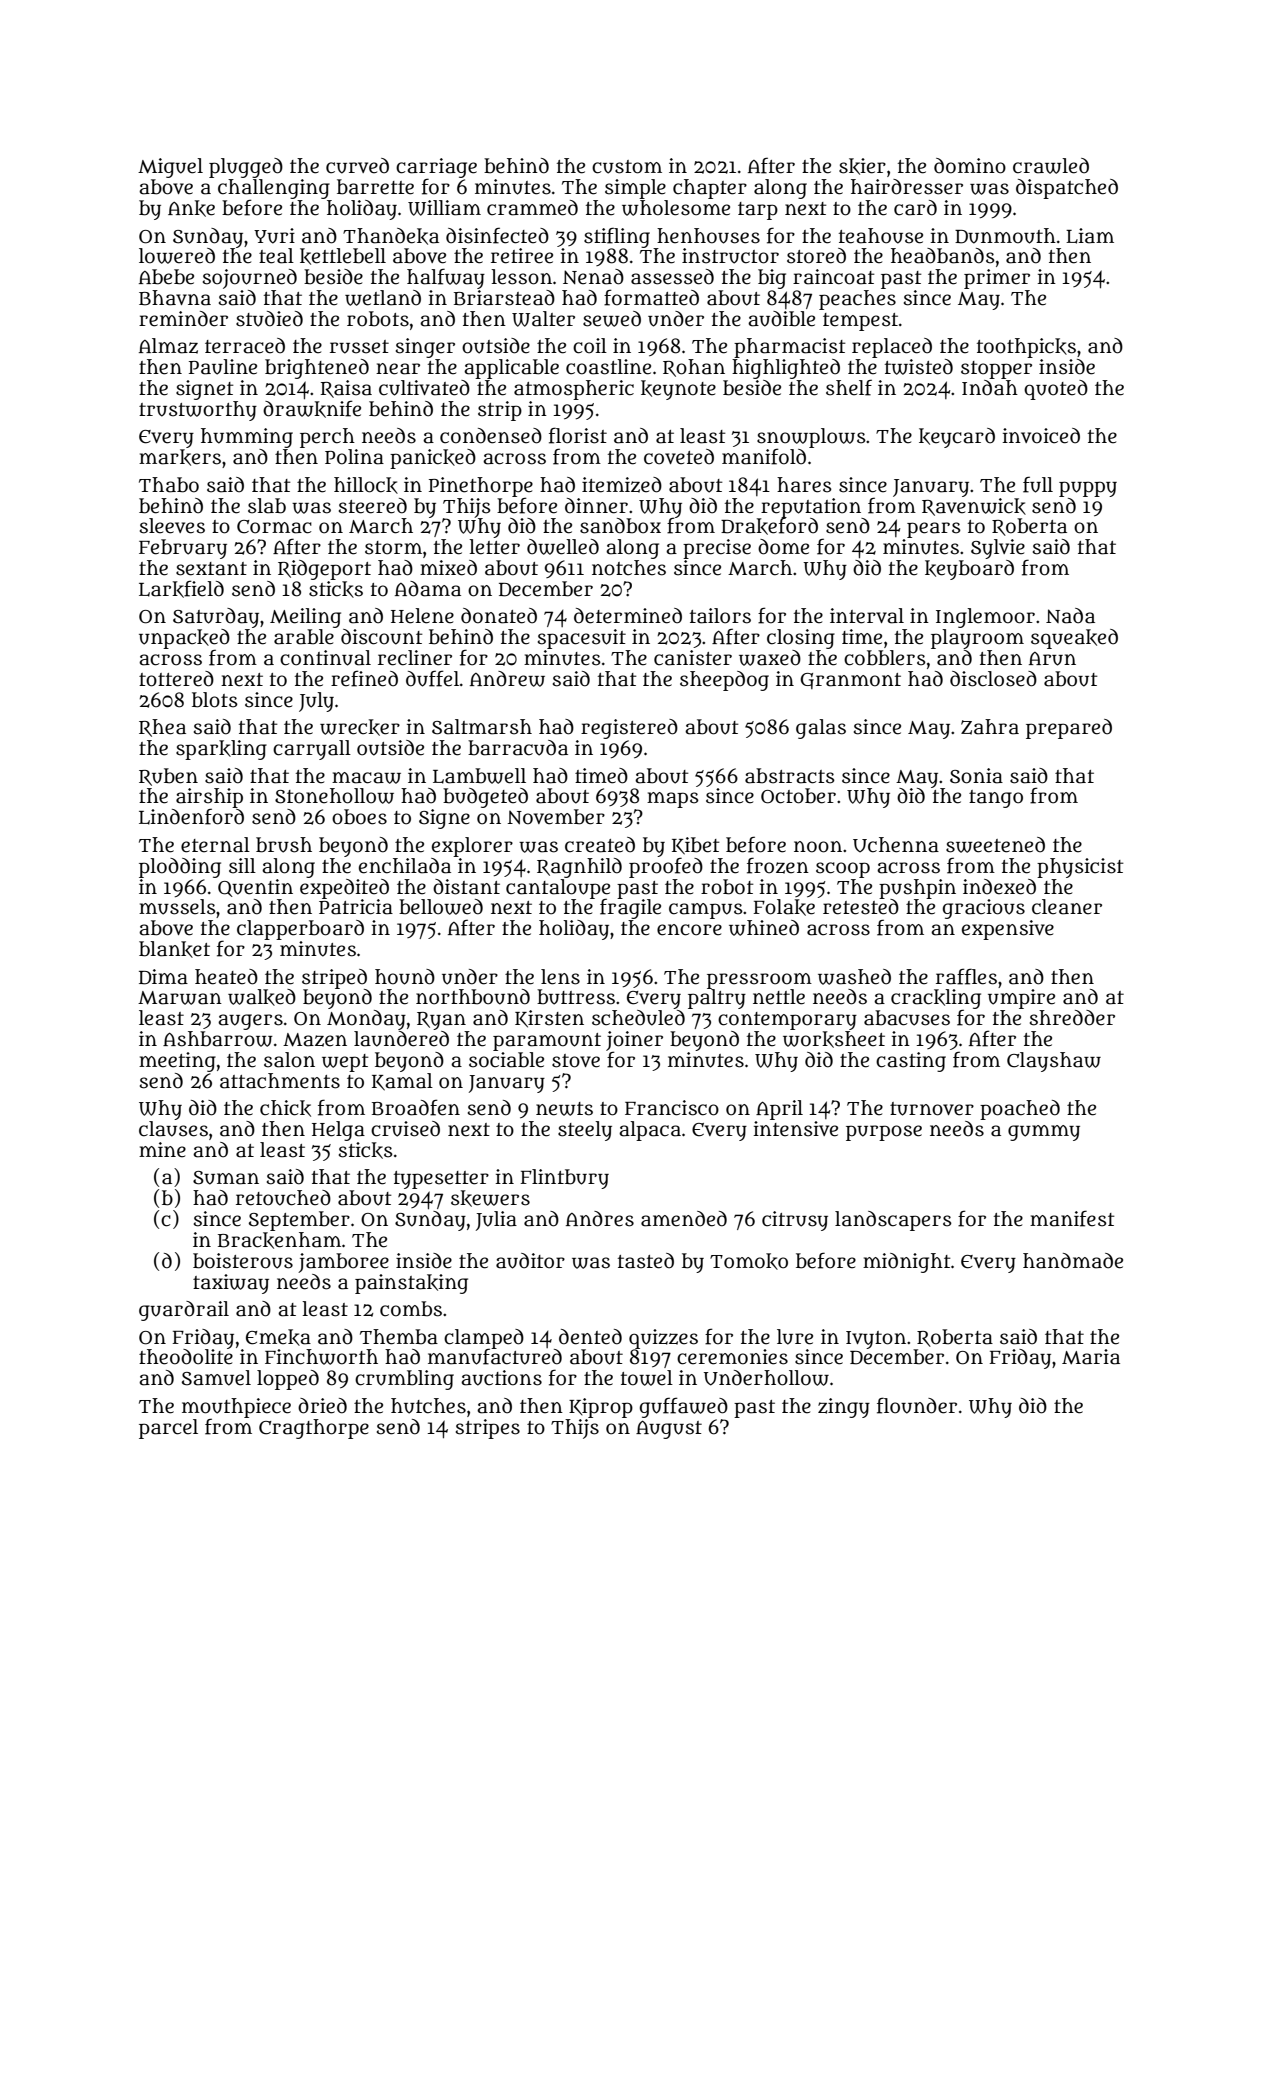 Image resolution: width=1267 pixels, height=2086 pixels. What do you see at coordinates (504, 298) in the image?
I see `Briarstead` at bounding box center [504, 298].
